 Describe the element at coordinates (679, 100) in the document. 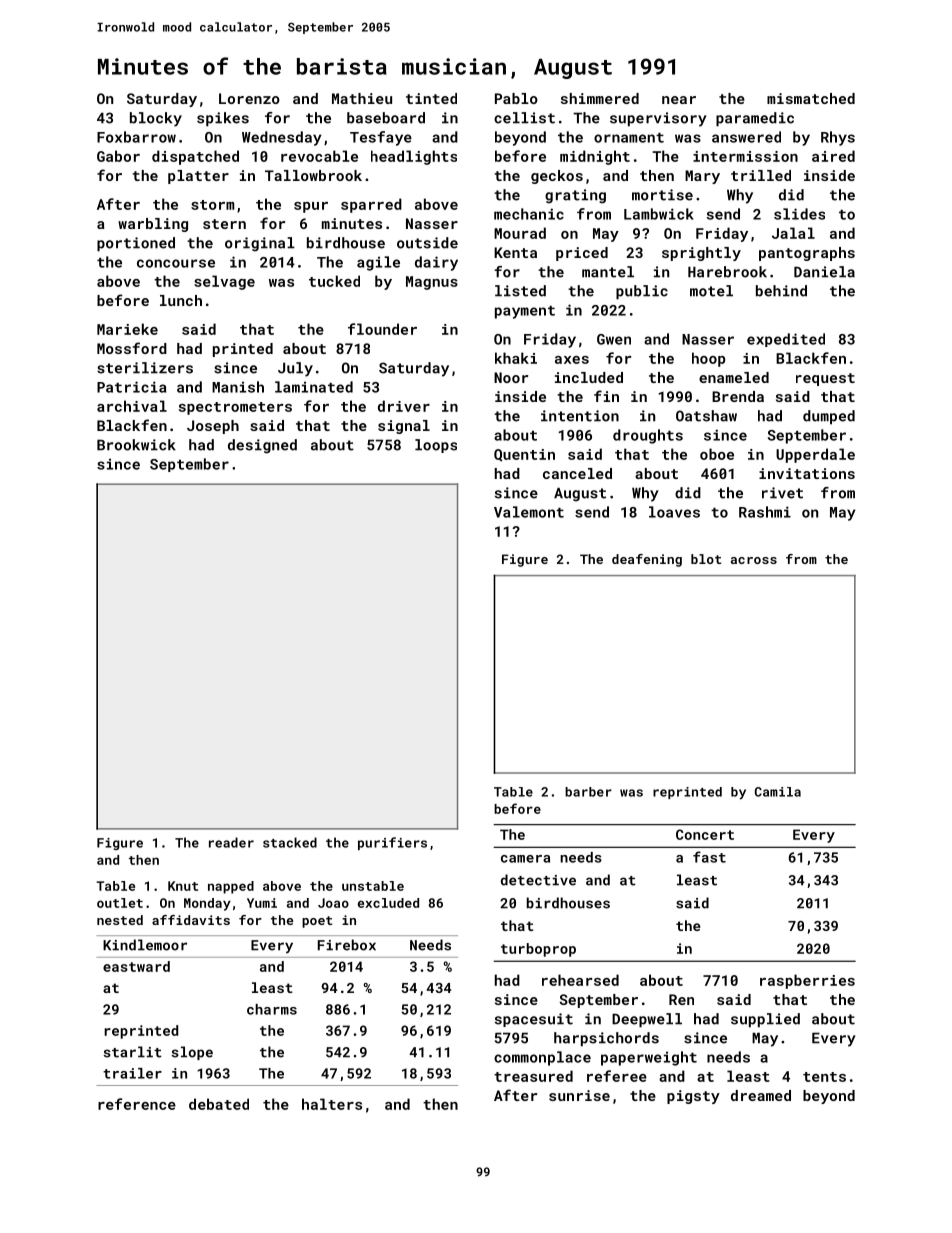

I see `near` at that location.
